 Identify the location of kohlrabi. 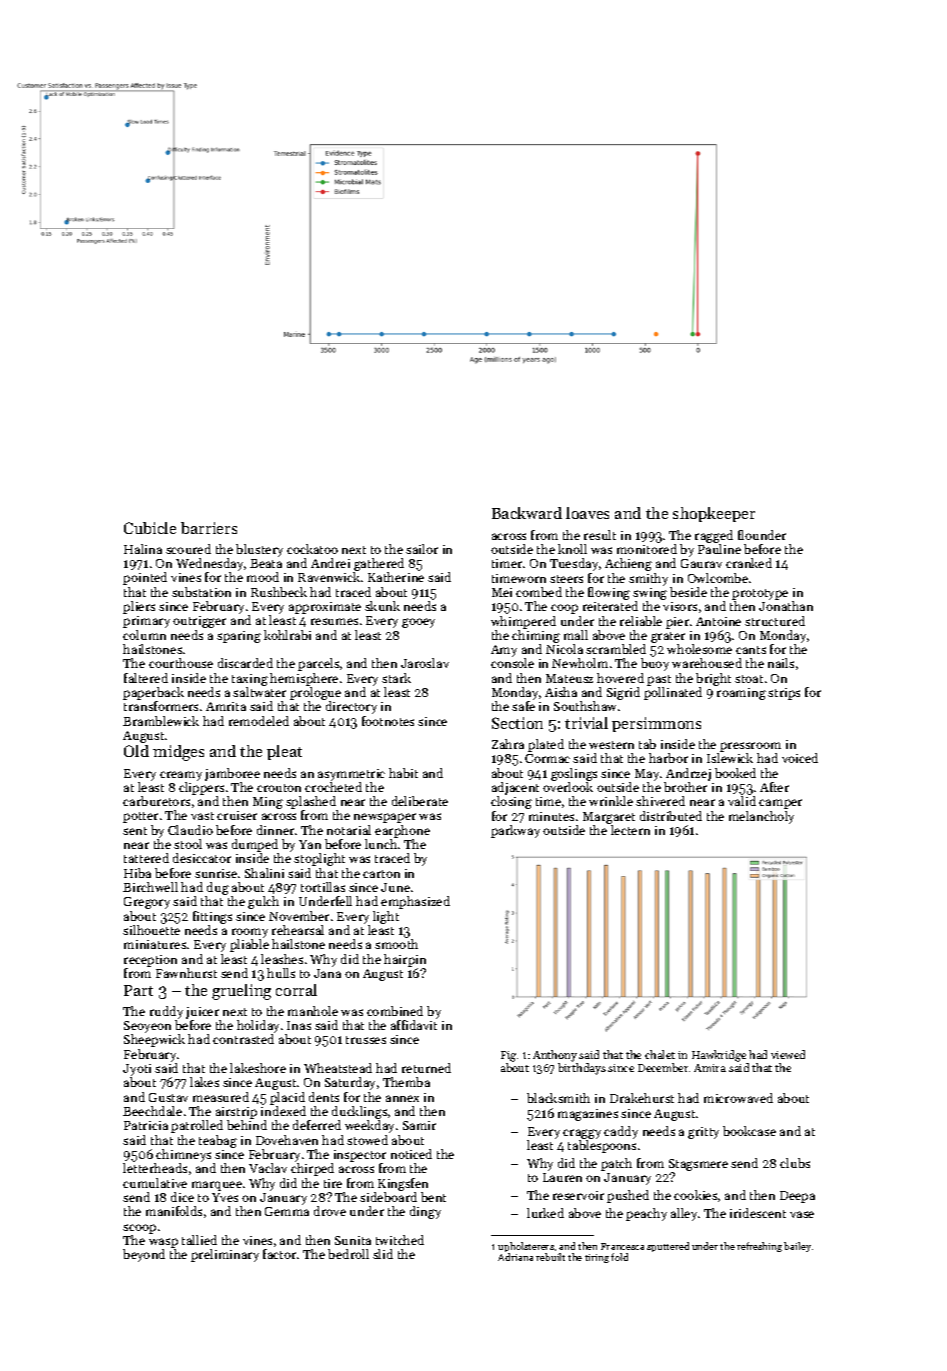
(287, 635).
